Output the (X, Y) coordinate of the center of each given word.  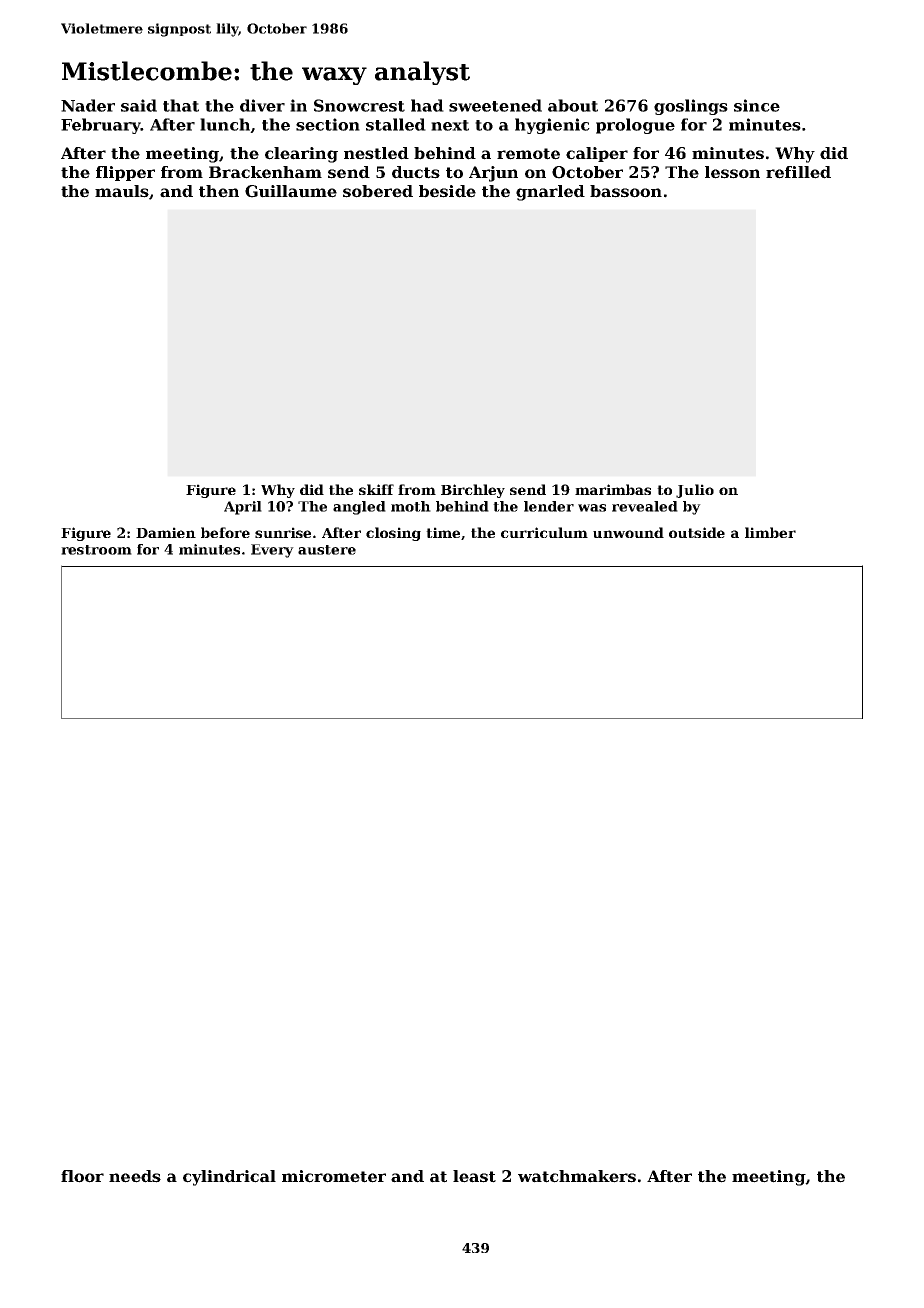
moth (411, 506)
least (474, 1176)
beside (447, 191)
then (219, 191)
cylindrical (229, 1178)
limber (770, 532)
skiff (376, 489)
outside (697, 532)
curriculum (544, 532)
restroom (96, 550)
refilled (798, 172)
